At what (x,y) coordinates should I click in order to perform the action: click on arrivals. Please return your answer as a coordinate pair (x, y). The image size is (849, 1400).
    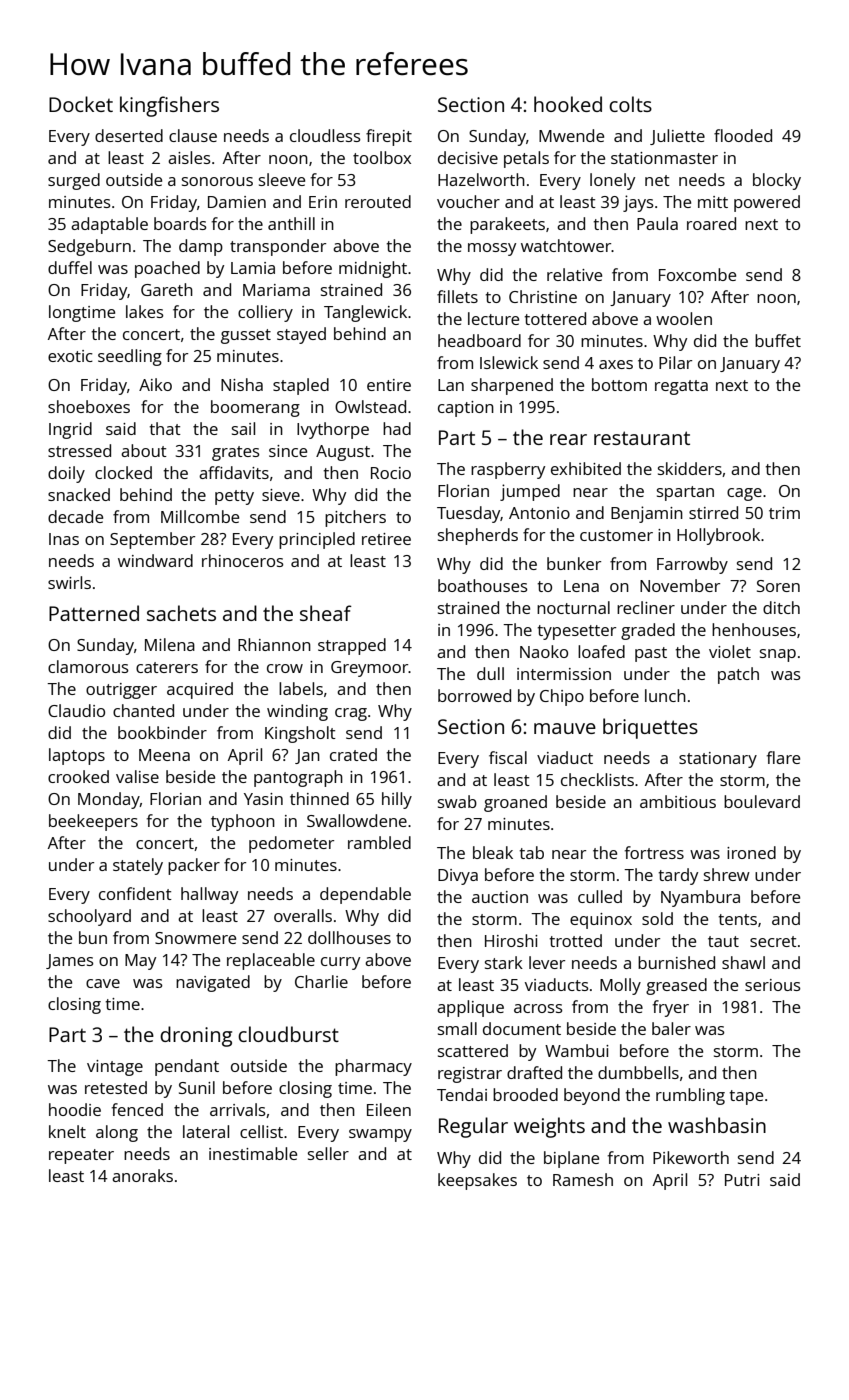
    Looking at the image, I should click on (238, 1109).
